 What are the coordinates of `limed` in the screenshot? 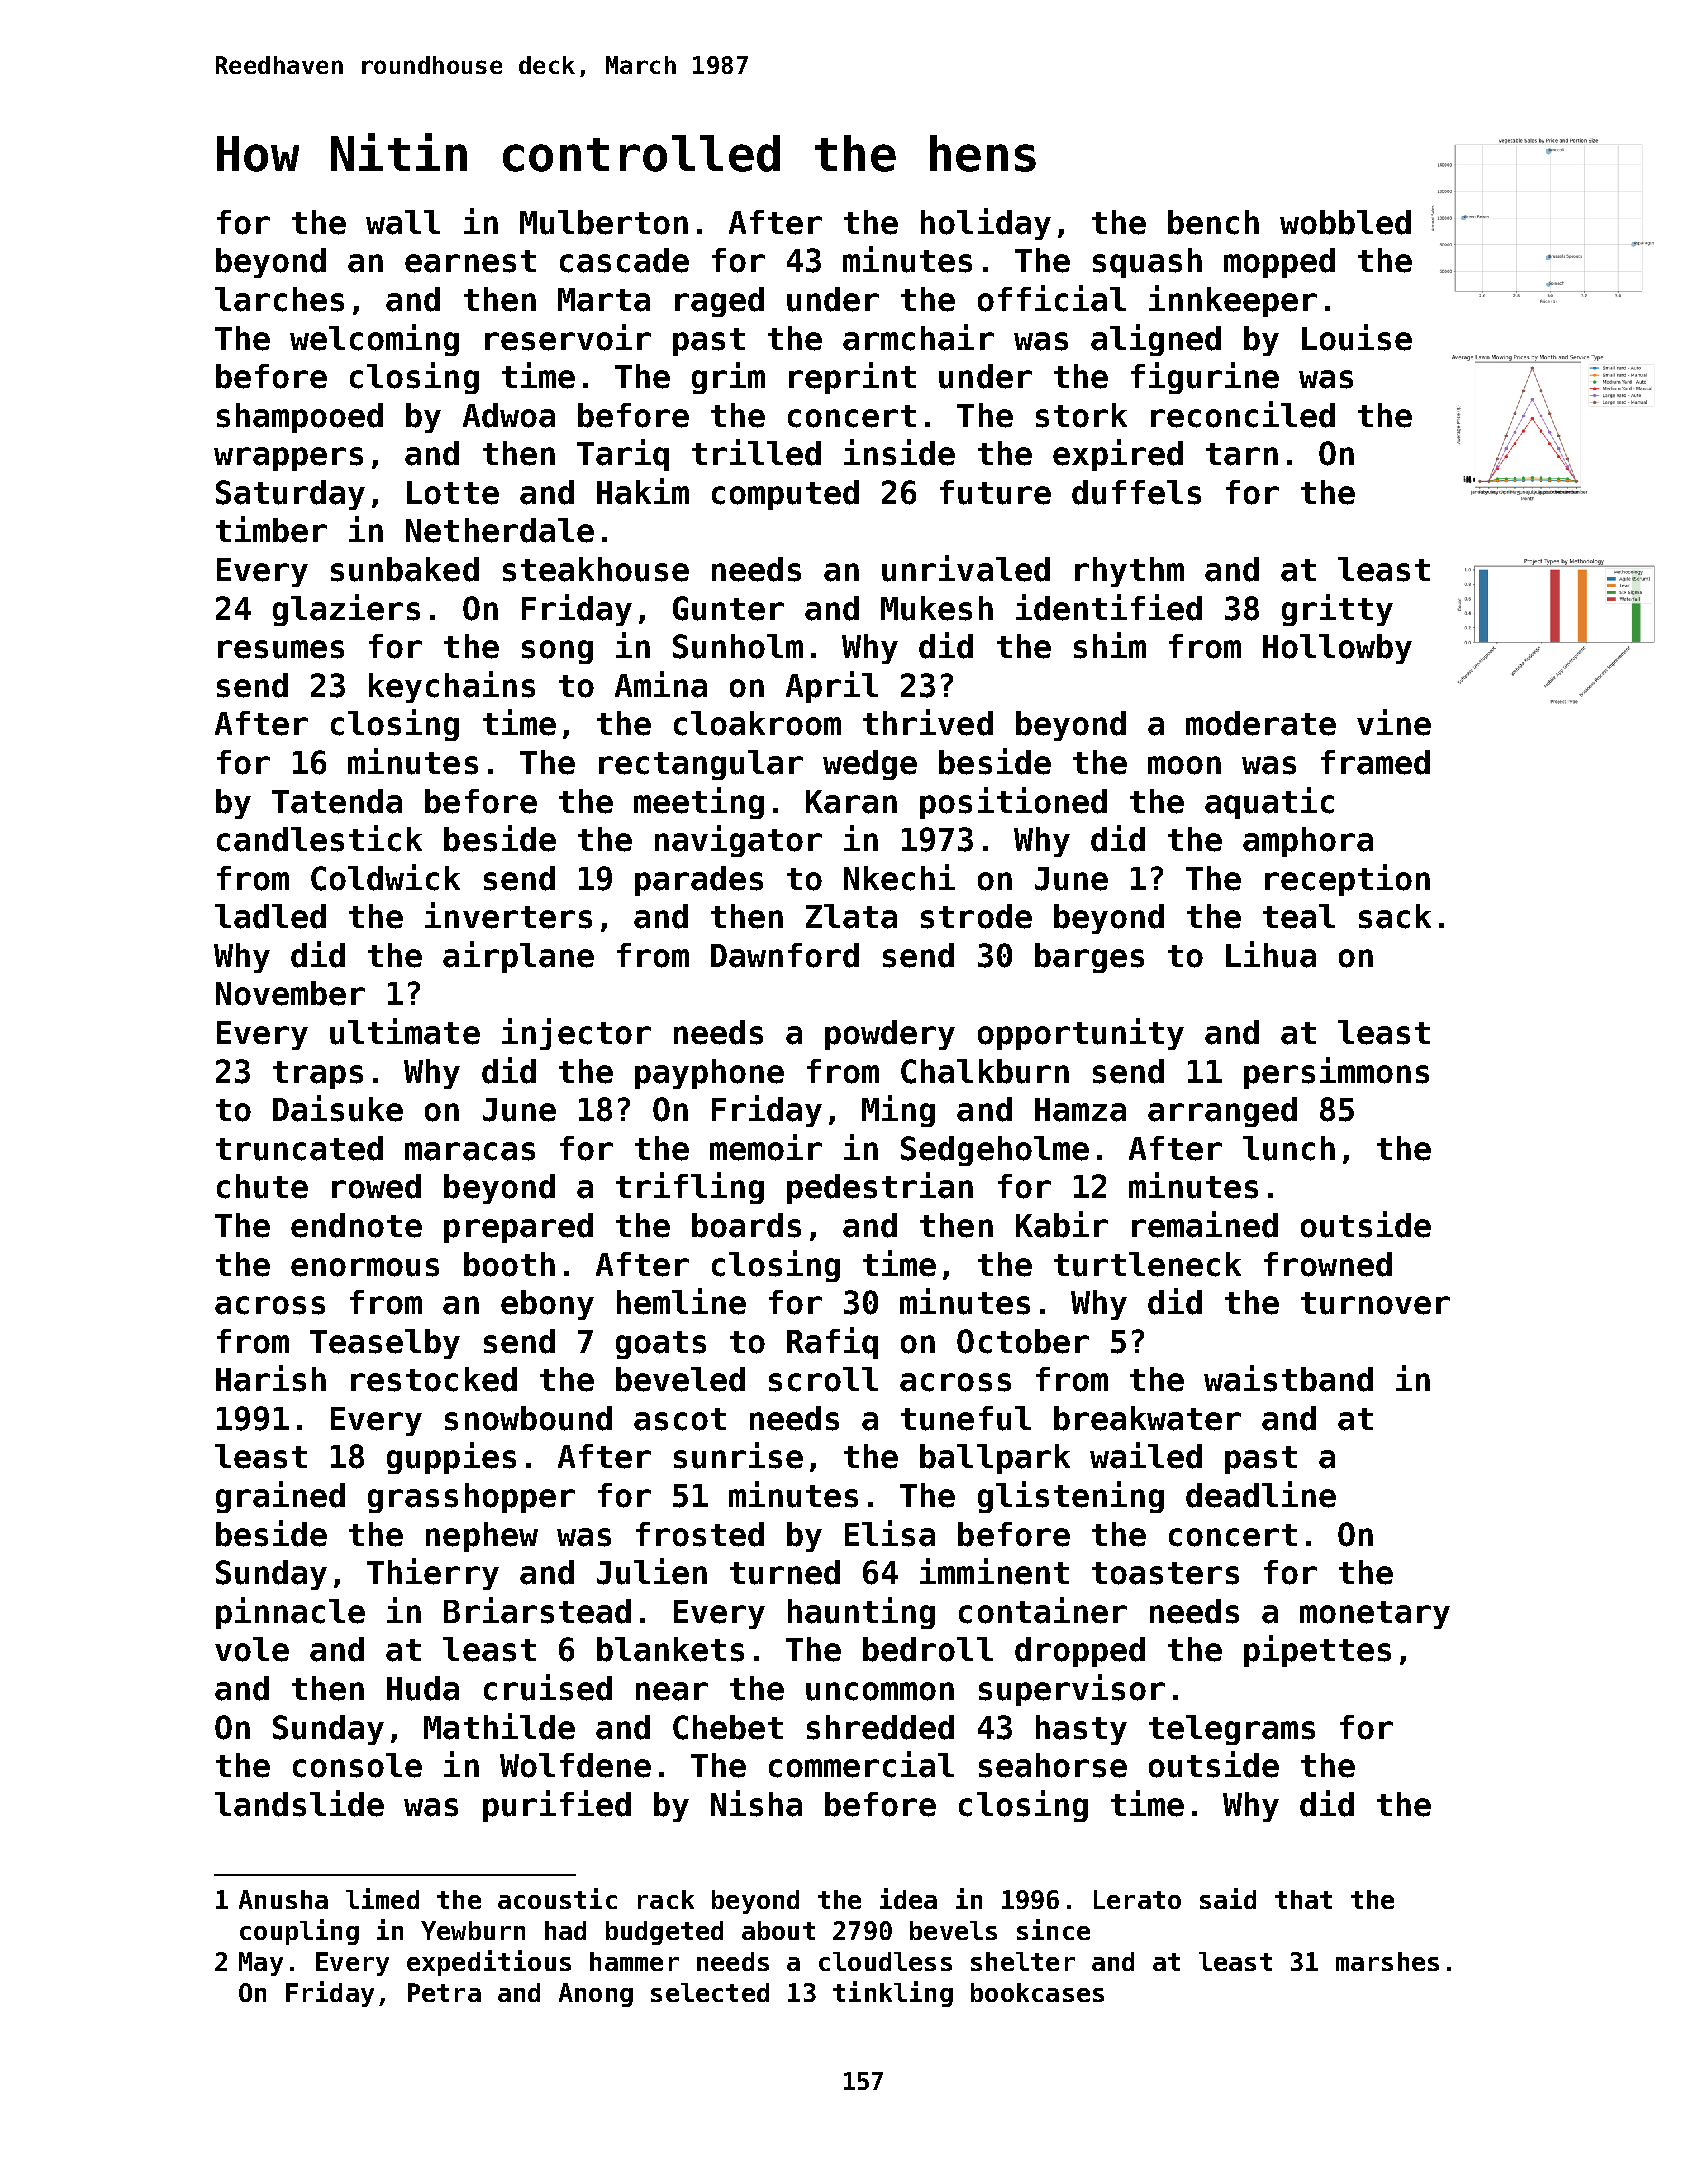 It's located at (382, 1898).
